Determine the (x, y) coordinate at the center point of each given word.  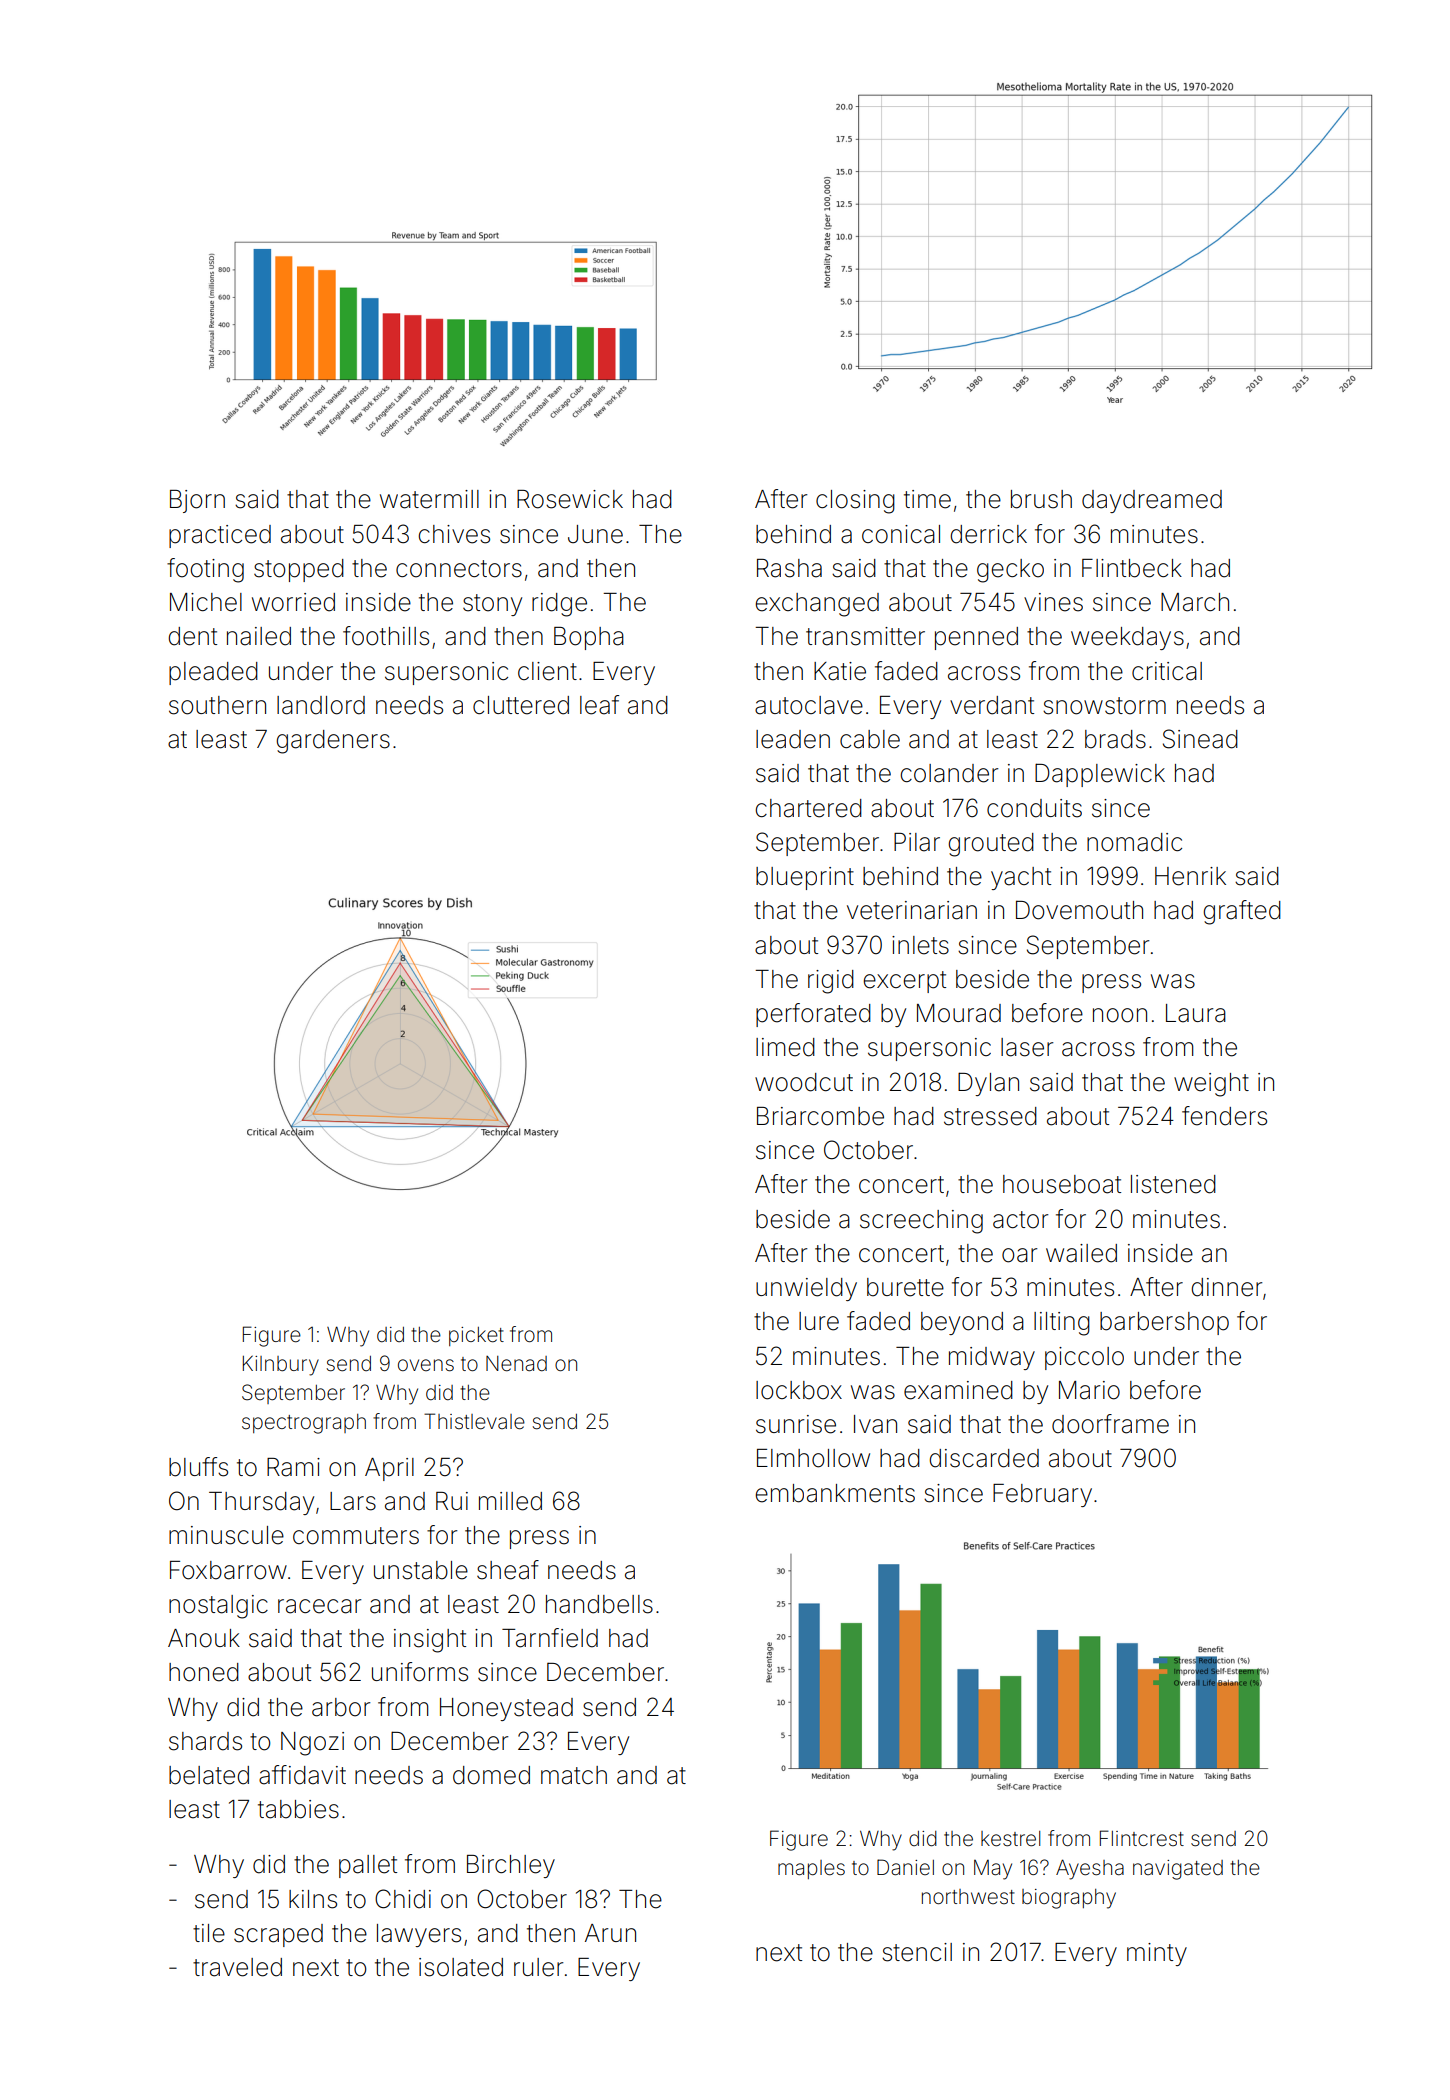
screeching (921, 1222)
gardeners (333, 742)
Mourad (959, 1013)
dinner (1226, 1287)
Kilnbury (281, 1365)
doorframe (1110, 1424)
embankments (835, 1493)
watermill (429, 499)
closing (855, 502)
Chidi (403, 1899)
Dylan (988, 1084)
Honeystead (506, 1709)
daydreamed (1152, 501)
